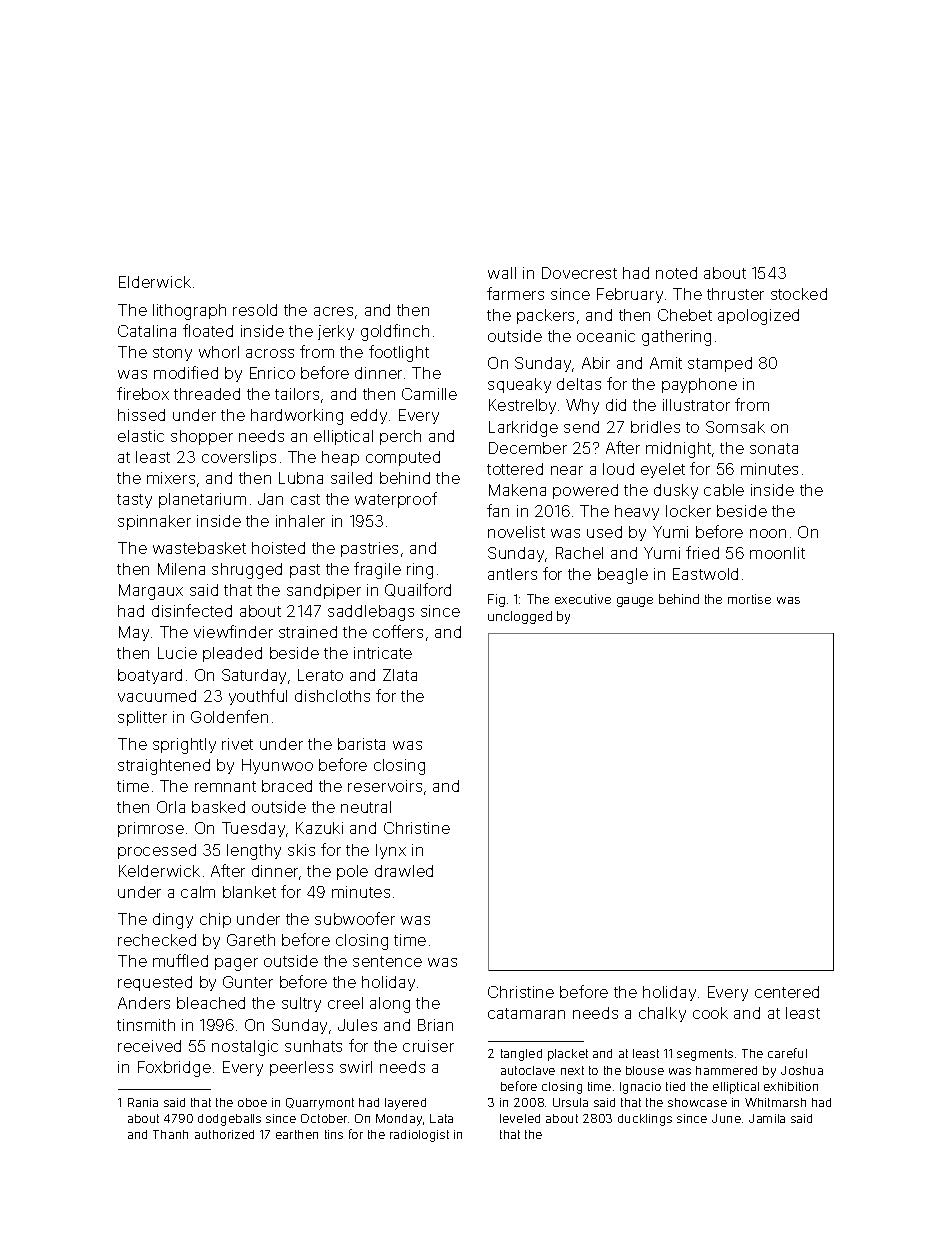 The image size is (952, 1233). What do you see at coordinates (361, 744) in the screenshot?
I see `barista` at bounding box center [361, 744].
